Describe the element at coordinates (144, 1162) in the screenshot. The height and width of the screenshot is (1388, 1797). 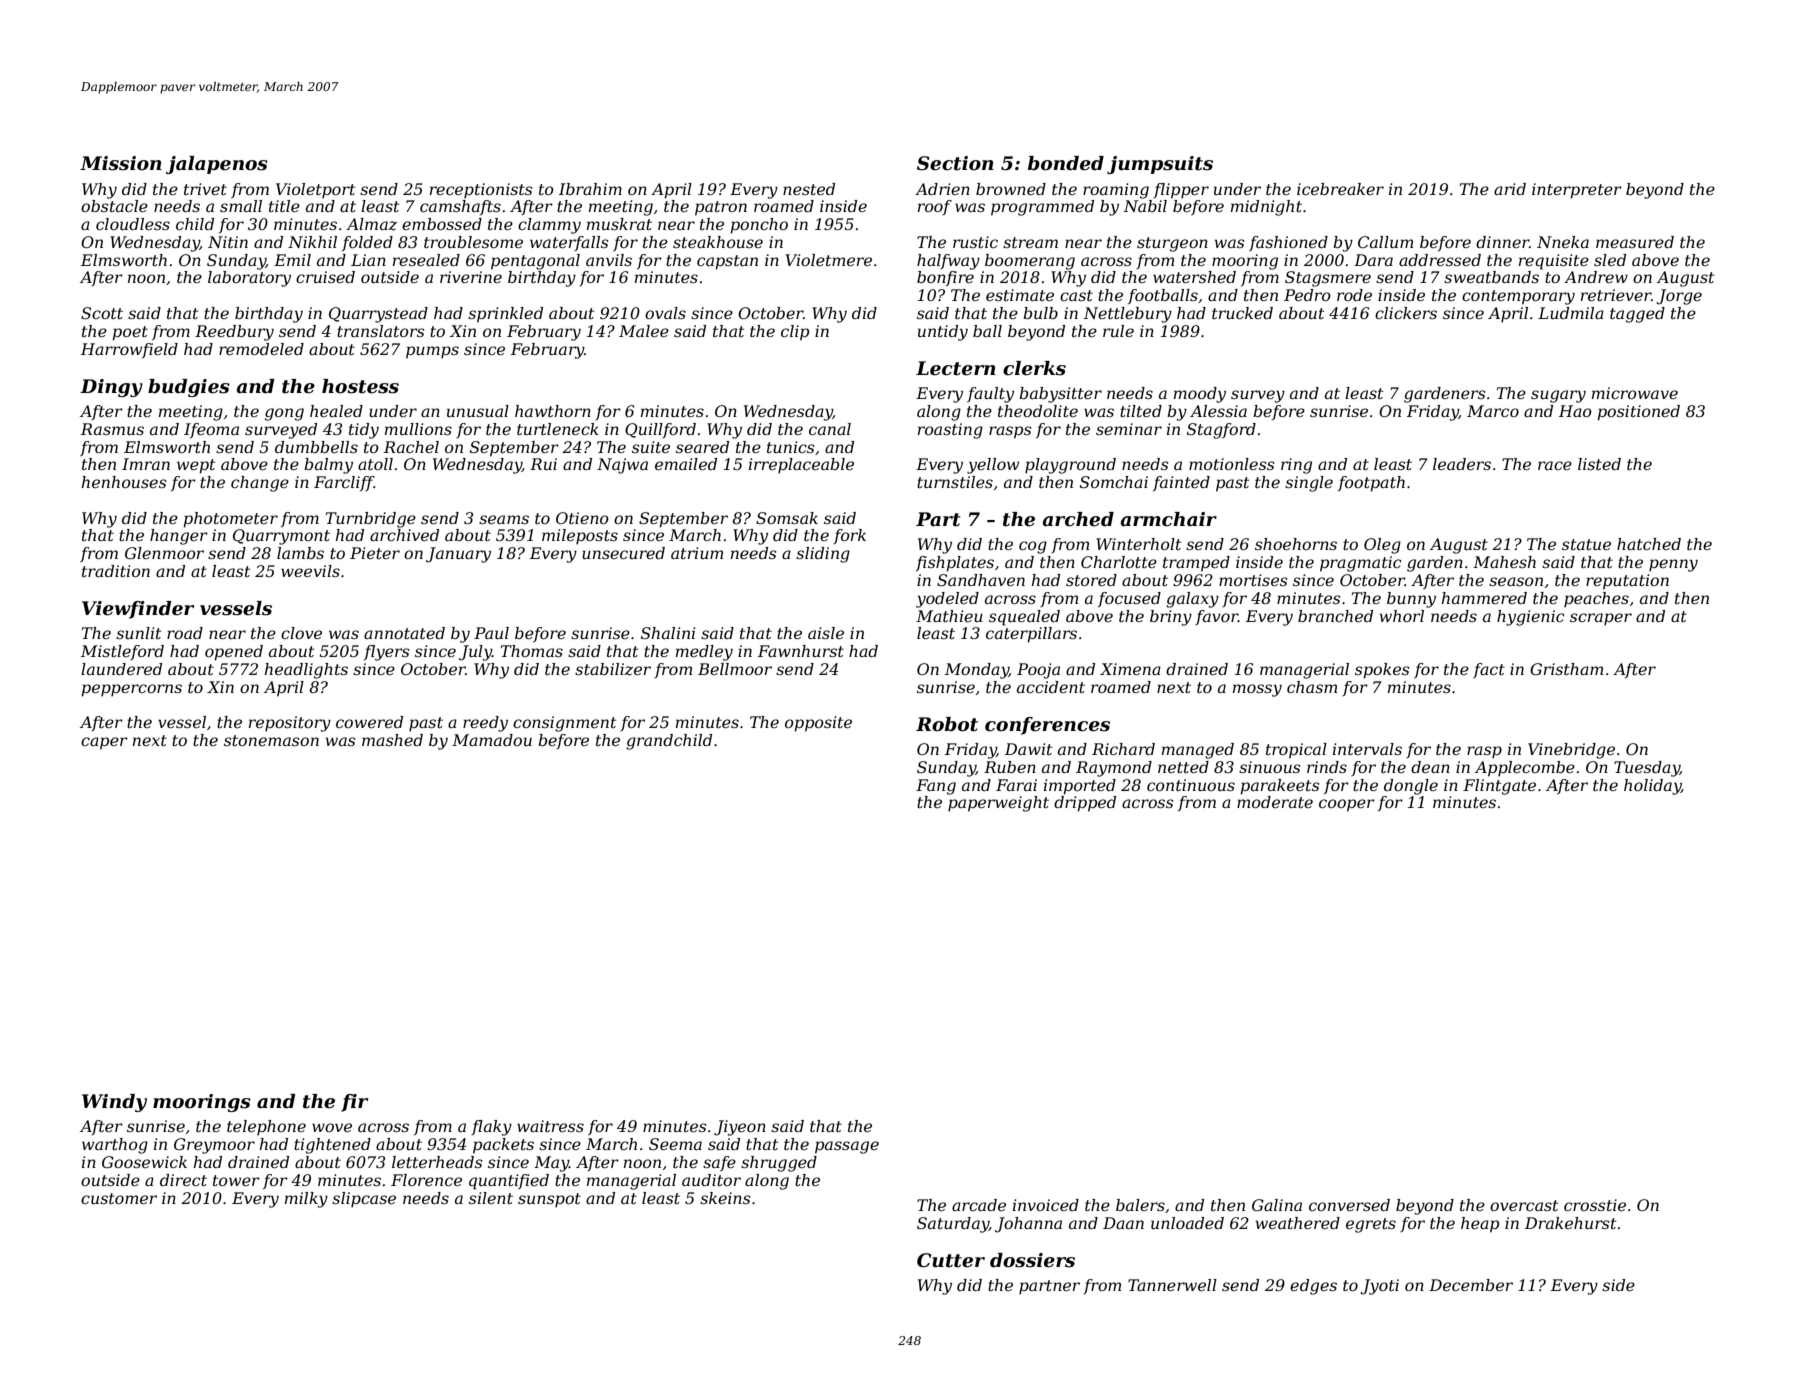
I see `Goosewick` at that location.
